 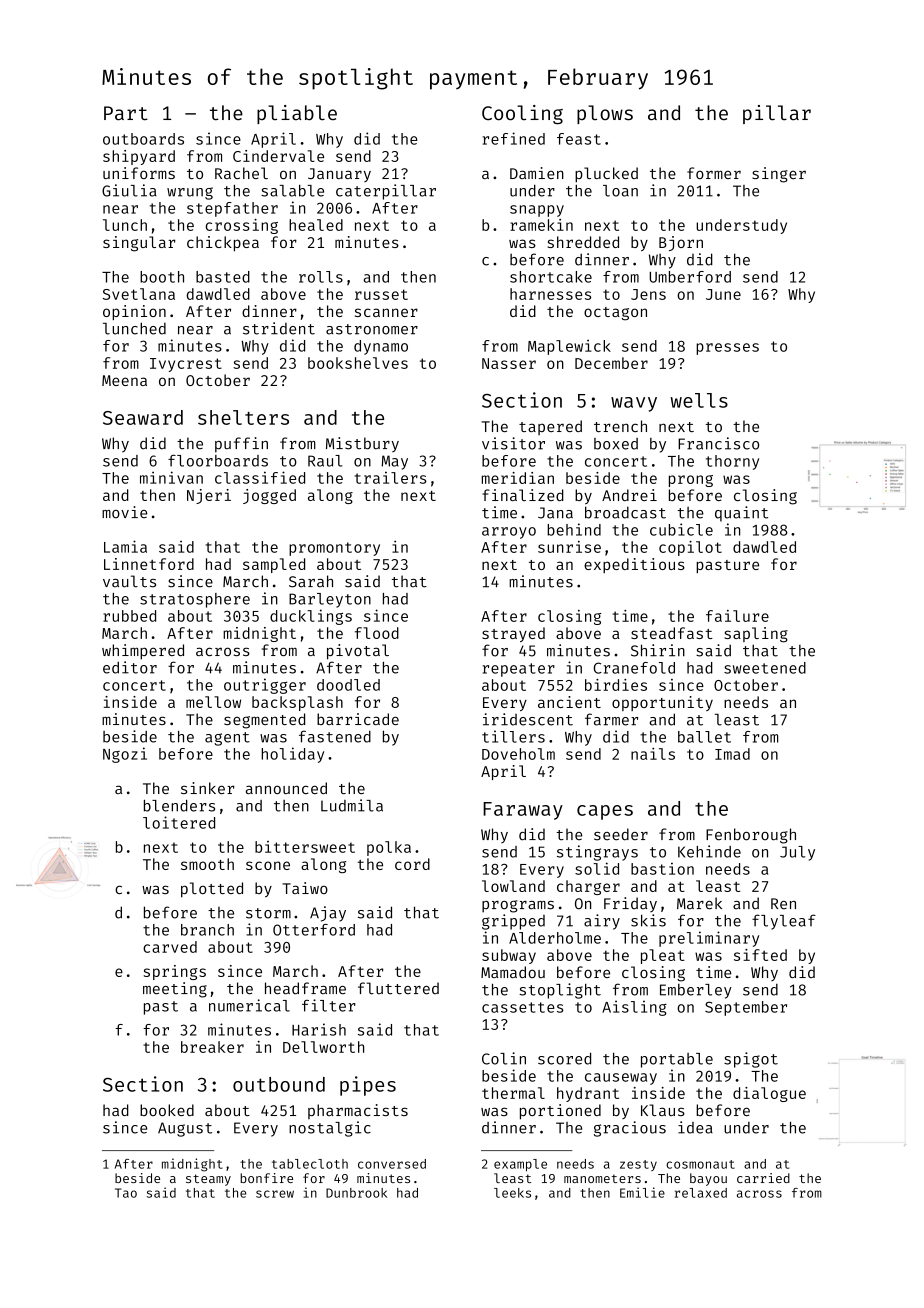 What do you see at coordinates (129, 616) in the document?
I see `rubbed` at bounding box center [129, 616].
